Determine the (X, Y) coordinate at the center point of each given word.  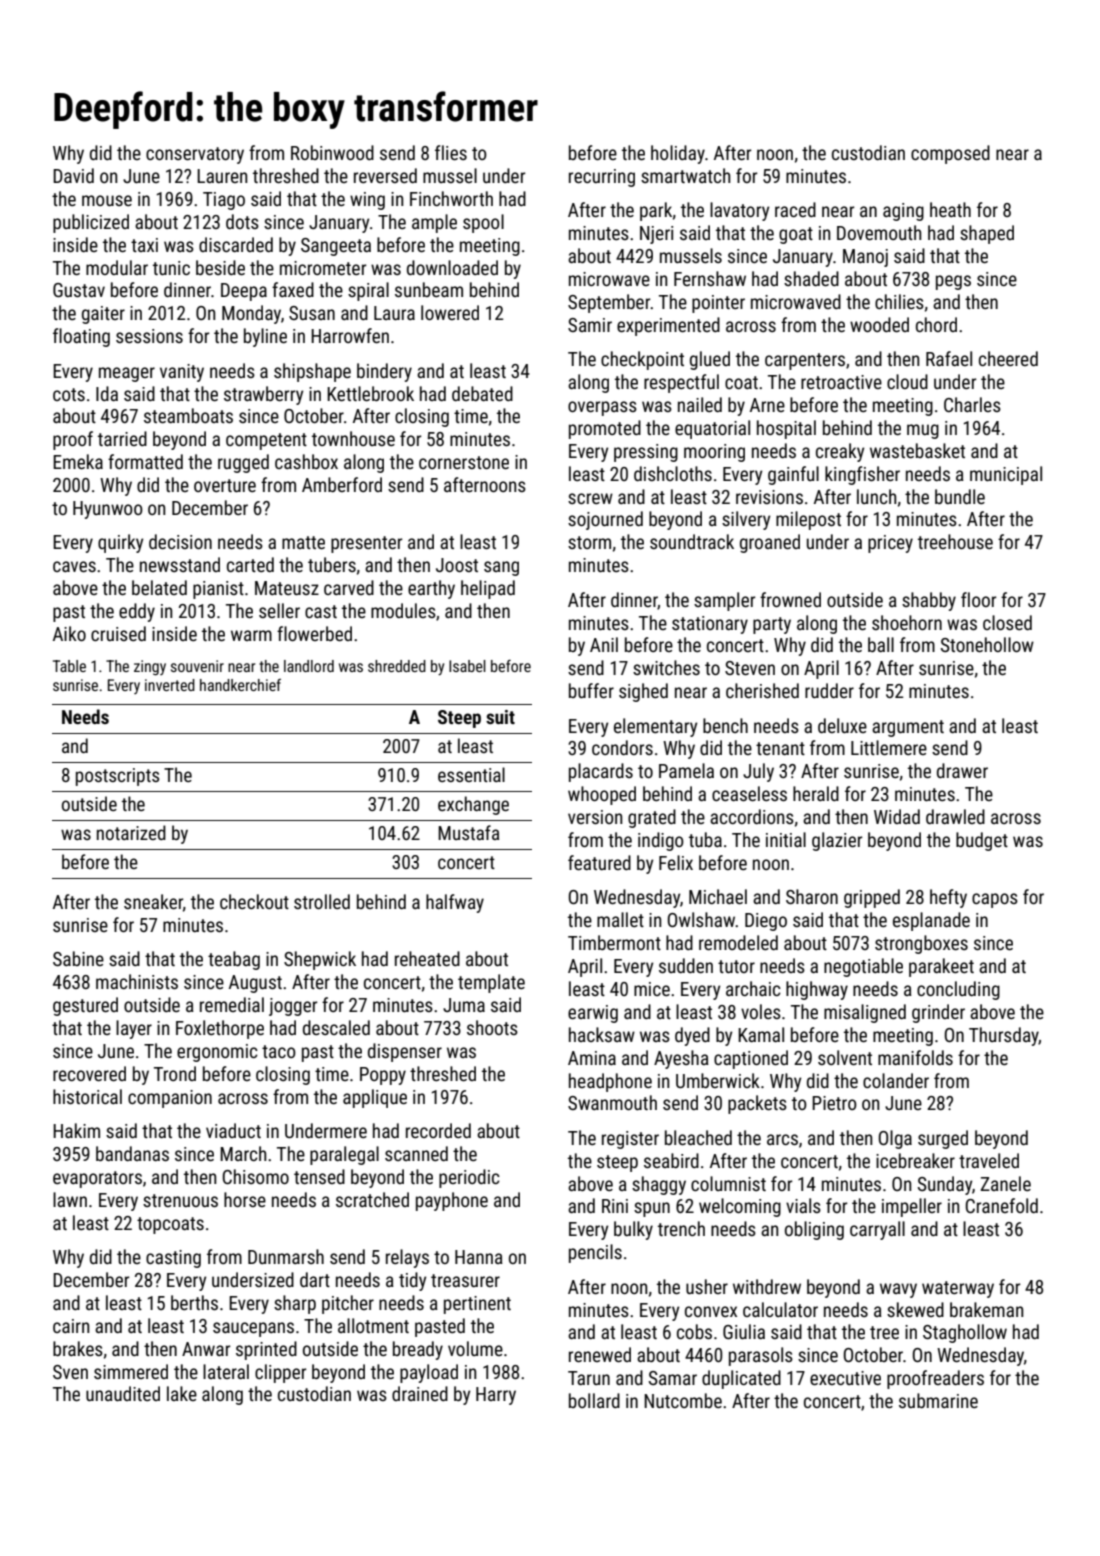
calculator (780, 1309)
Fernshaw (710, 278)
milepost (808, 520)
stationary (710, 625)
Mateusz (287, 588)
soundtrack (692, 541)
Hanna (479, 1257)
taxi (144, 245)
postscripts (117, 777)
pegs (953, 282)
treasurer (465, 1280)
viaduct (233, 1130)
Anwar (206, 1349)
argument (908, 728)
